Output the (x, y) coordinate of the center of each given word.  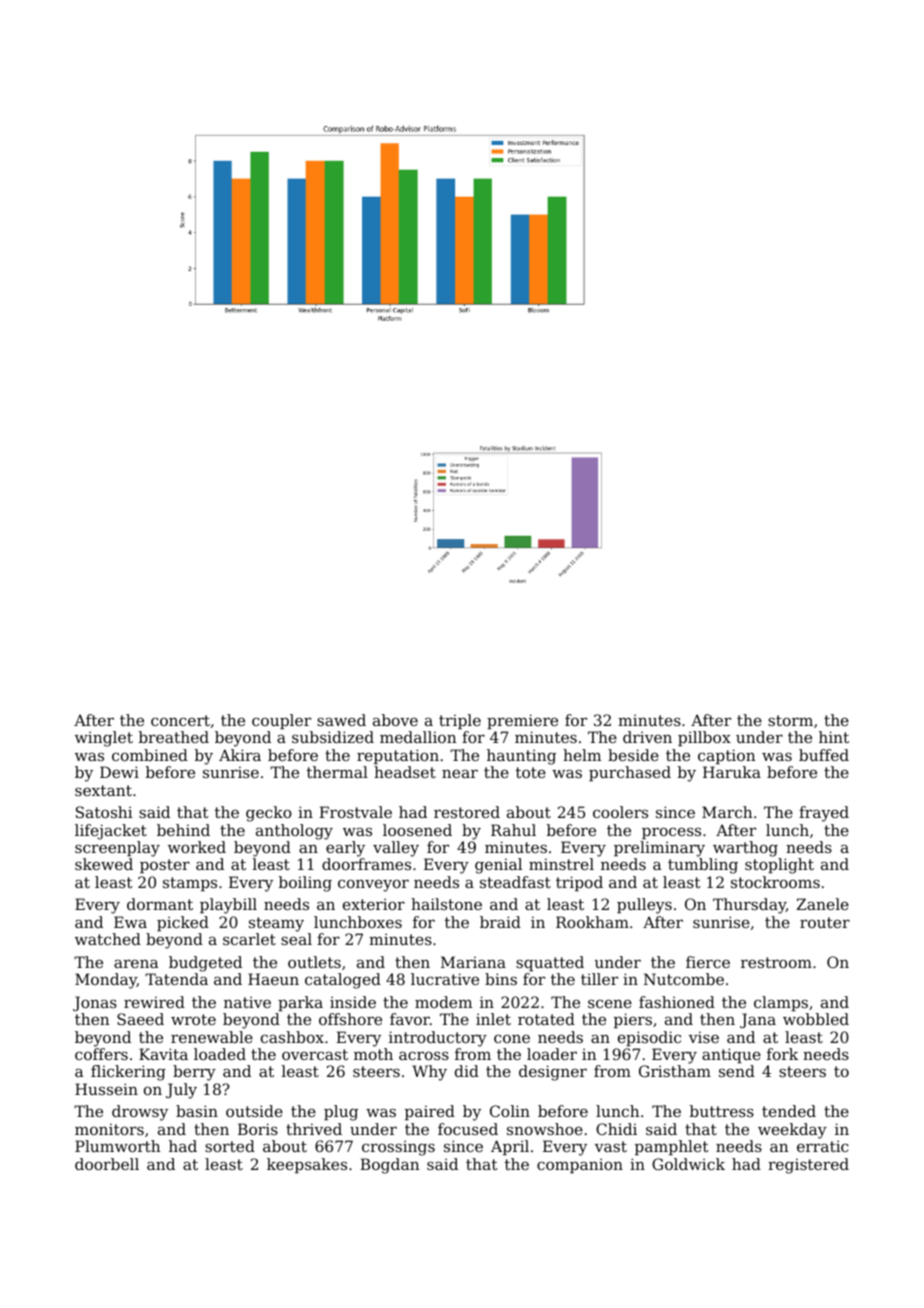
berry (194, 1073)
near (460, 773)
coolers (620, 812)
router (825, 922)
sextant (103, 790)
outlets (314, 962)
